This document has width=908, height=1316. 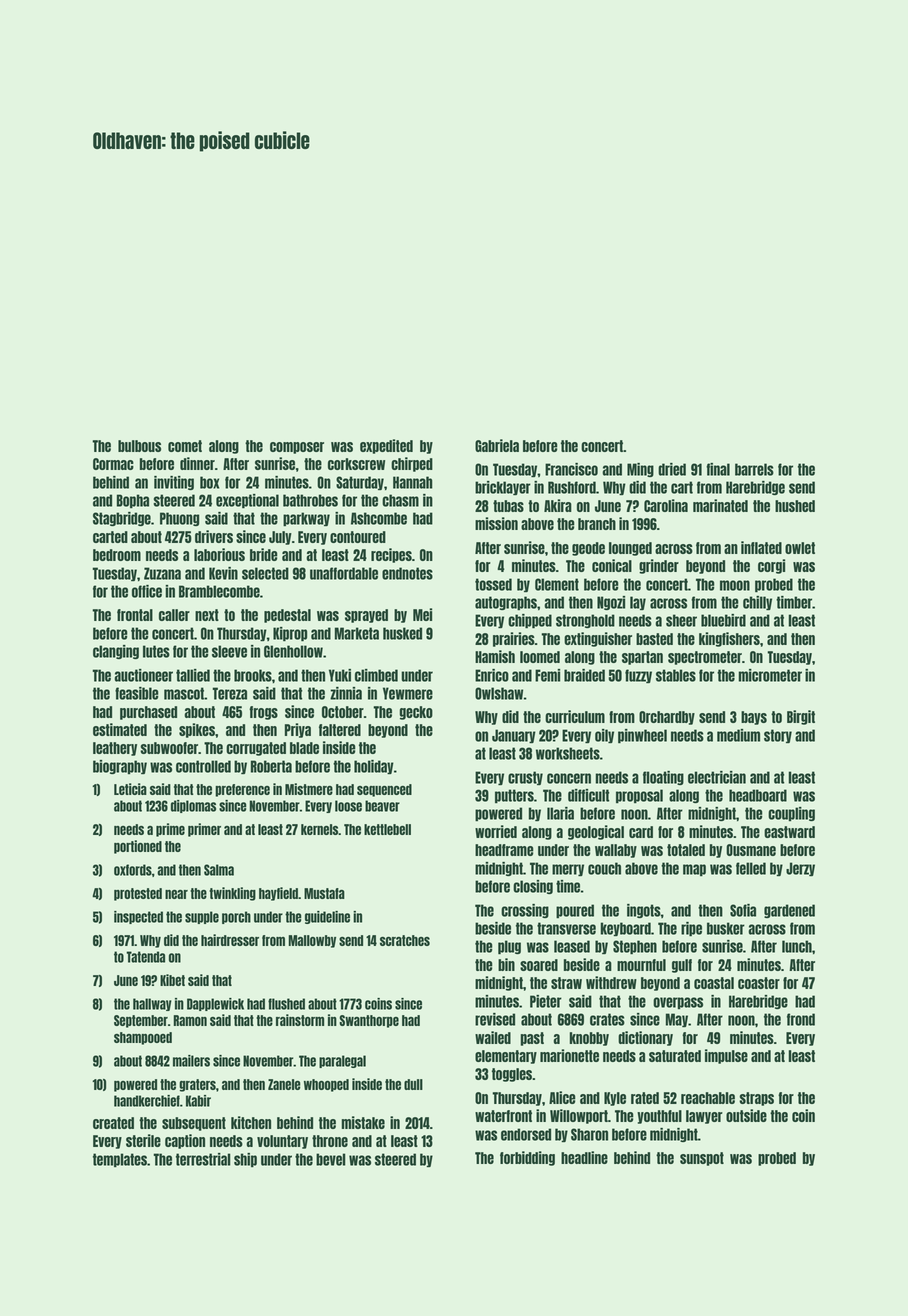 I want to click on frogs, so click(x=263, y=713).
